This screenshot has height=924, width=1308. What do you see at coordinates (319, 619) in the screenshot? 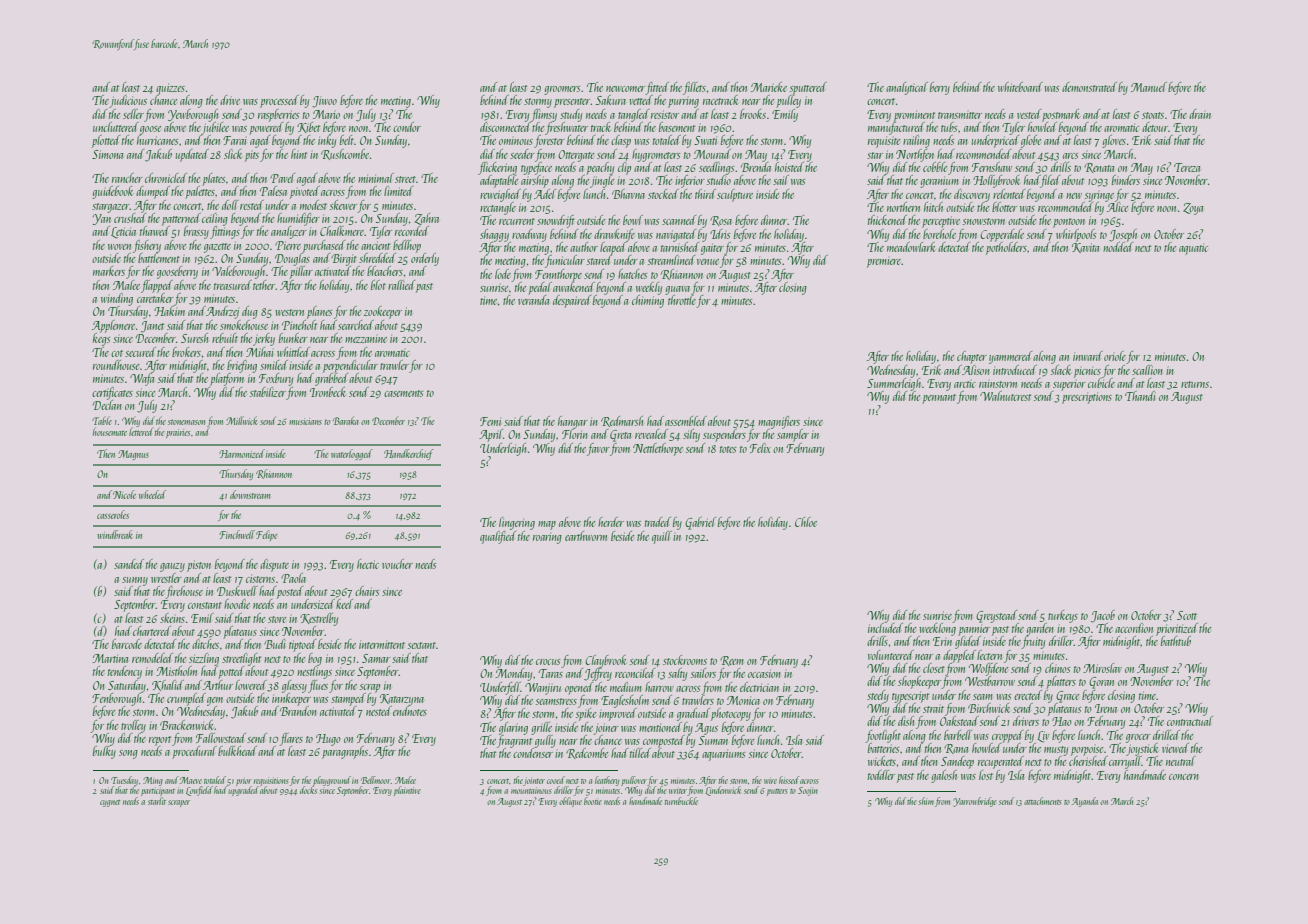
I see `Kestrelby` at bounding box center [319, 619].
